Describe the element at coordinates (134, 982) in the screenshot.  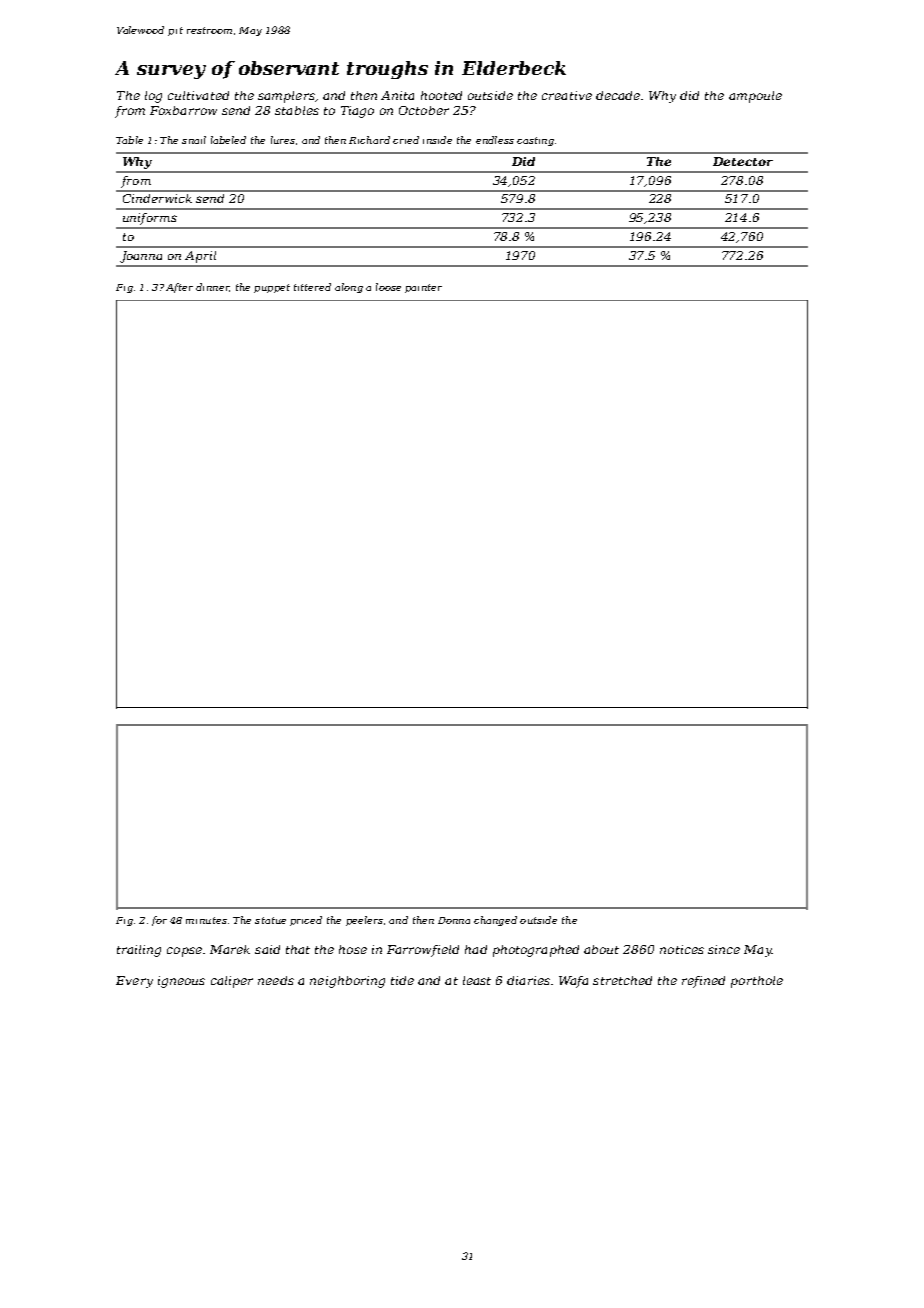
I see `Every` at that location.
